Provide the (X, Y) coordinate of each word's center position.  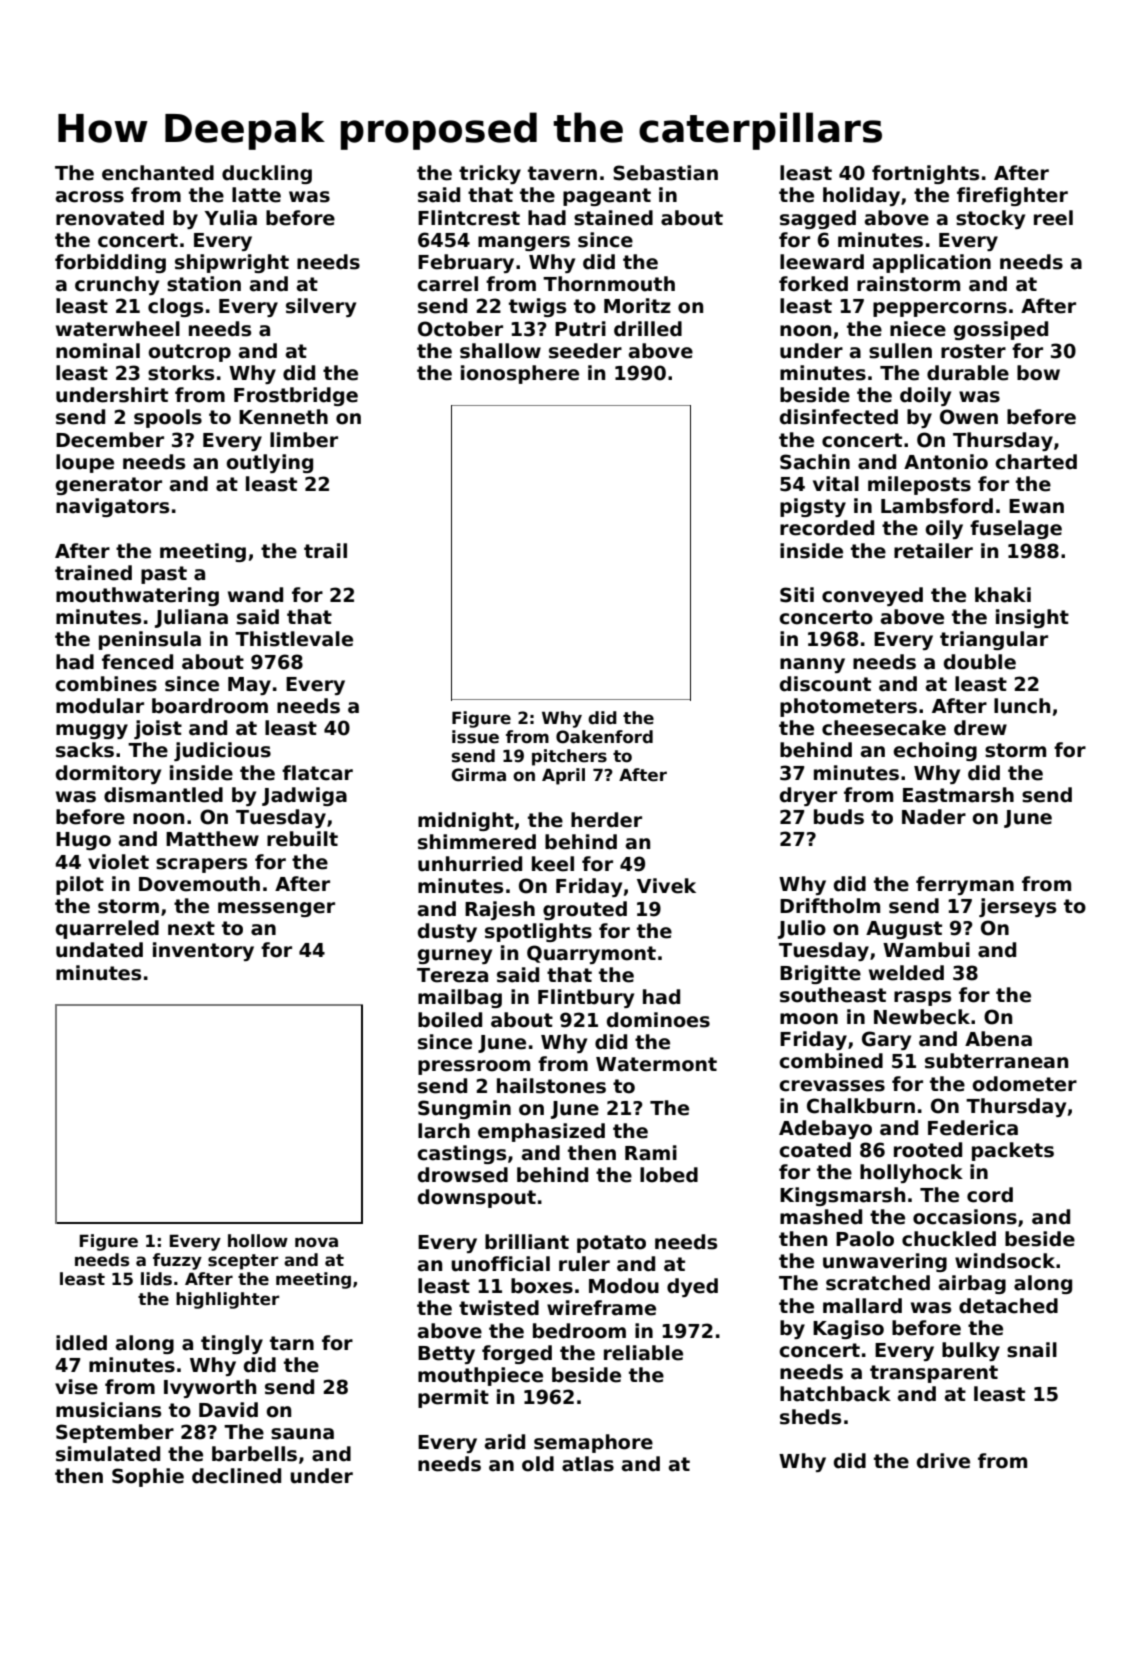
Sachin (815, 462)
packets (1013, 1151)
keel (553, 864)
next (191, 928)
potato (611, 1244)
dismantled (163, 795)
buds (839, 817)
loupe (85, 463)
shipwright (232, 263)
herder (606, 820)
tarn (292, 1343)
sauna (302, 1434)
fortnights (925, 174)
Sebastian (665, 173)
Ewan (1036, 506)
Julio (802, 929)
